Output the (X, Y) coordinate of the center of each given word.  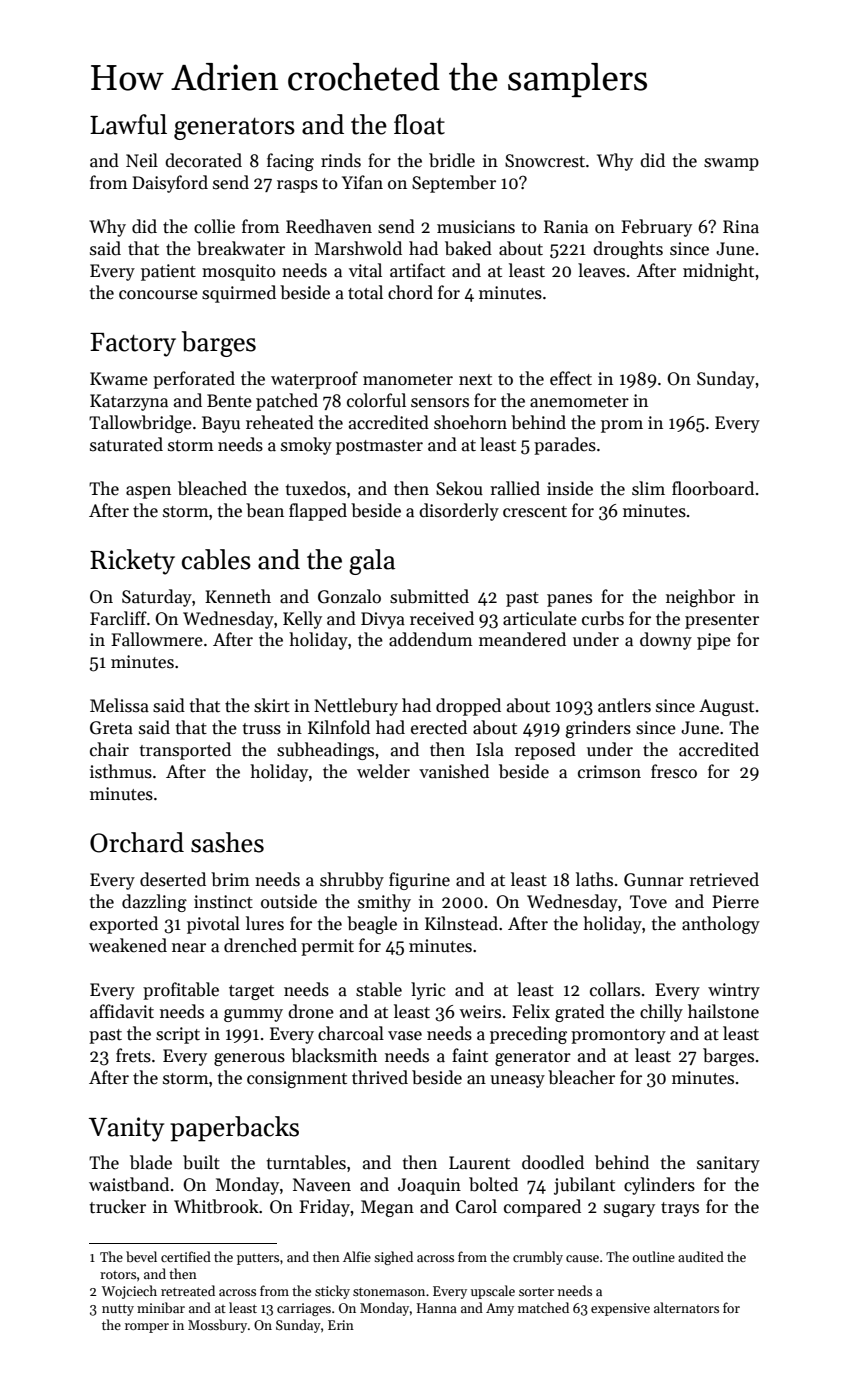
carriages (304, 1309)
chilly (661, 1013)
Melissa (119, 705)
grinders (598, 729)
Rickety (132, 562)
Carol (476, 1206)
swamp (731, 164)
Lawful (128, 124)
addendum (431, 639)
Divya (383, 620)
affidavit (122, 1011)
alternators (686, 1307)
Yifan (362, 182)
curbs (603, 618)
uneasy (517, 1081)
